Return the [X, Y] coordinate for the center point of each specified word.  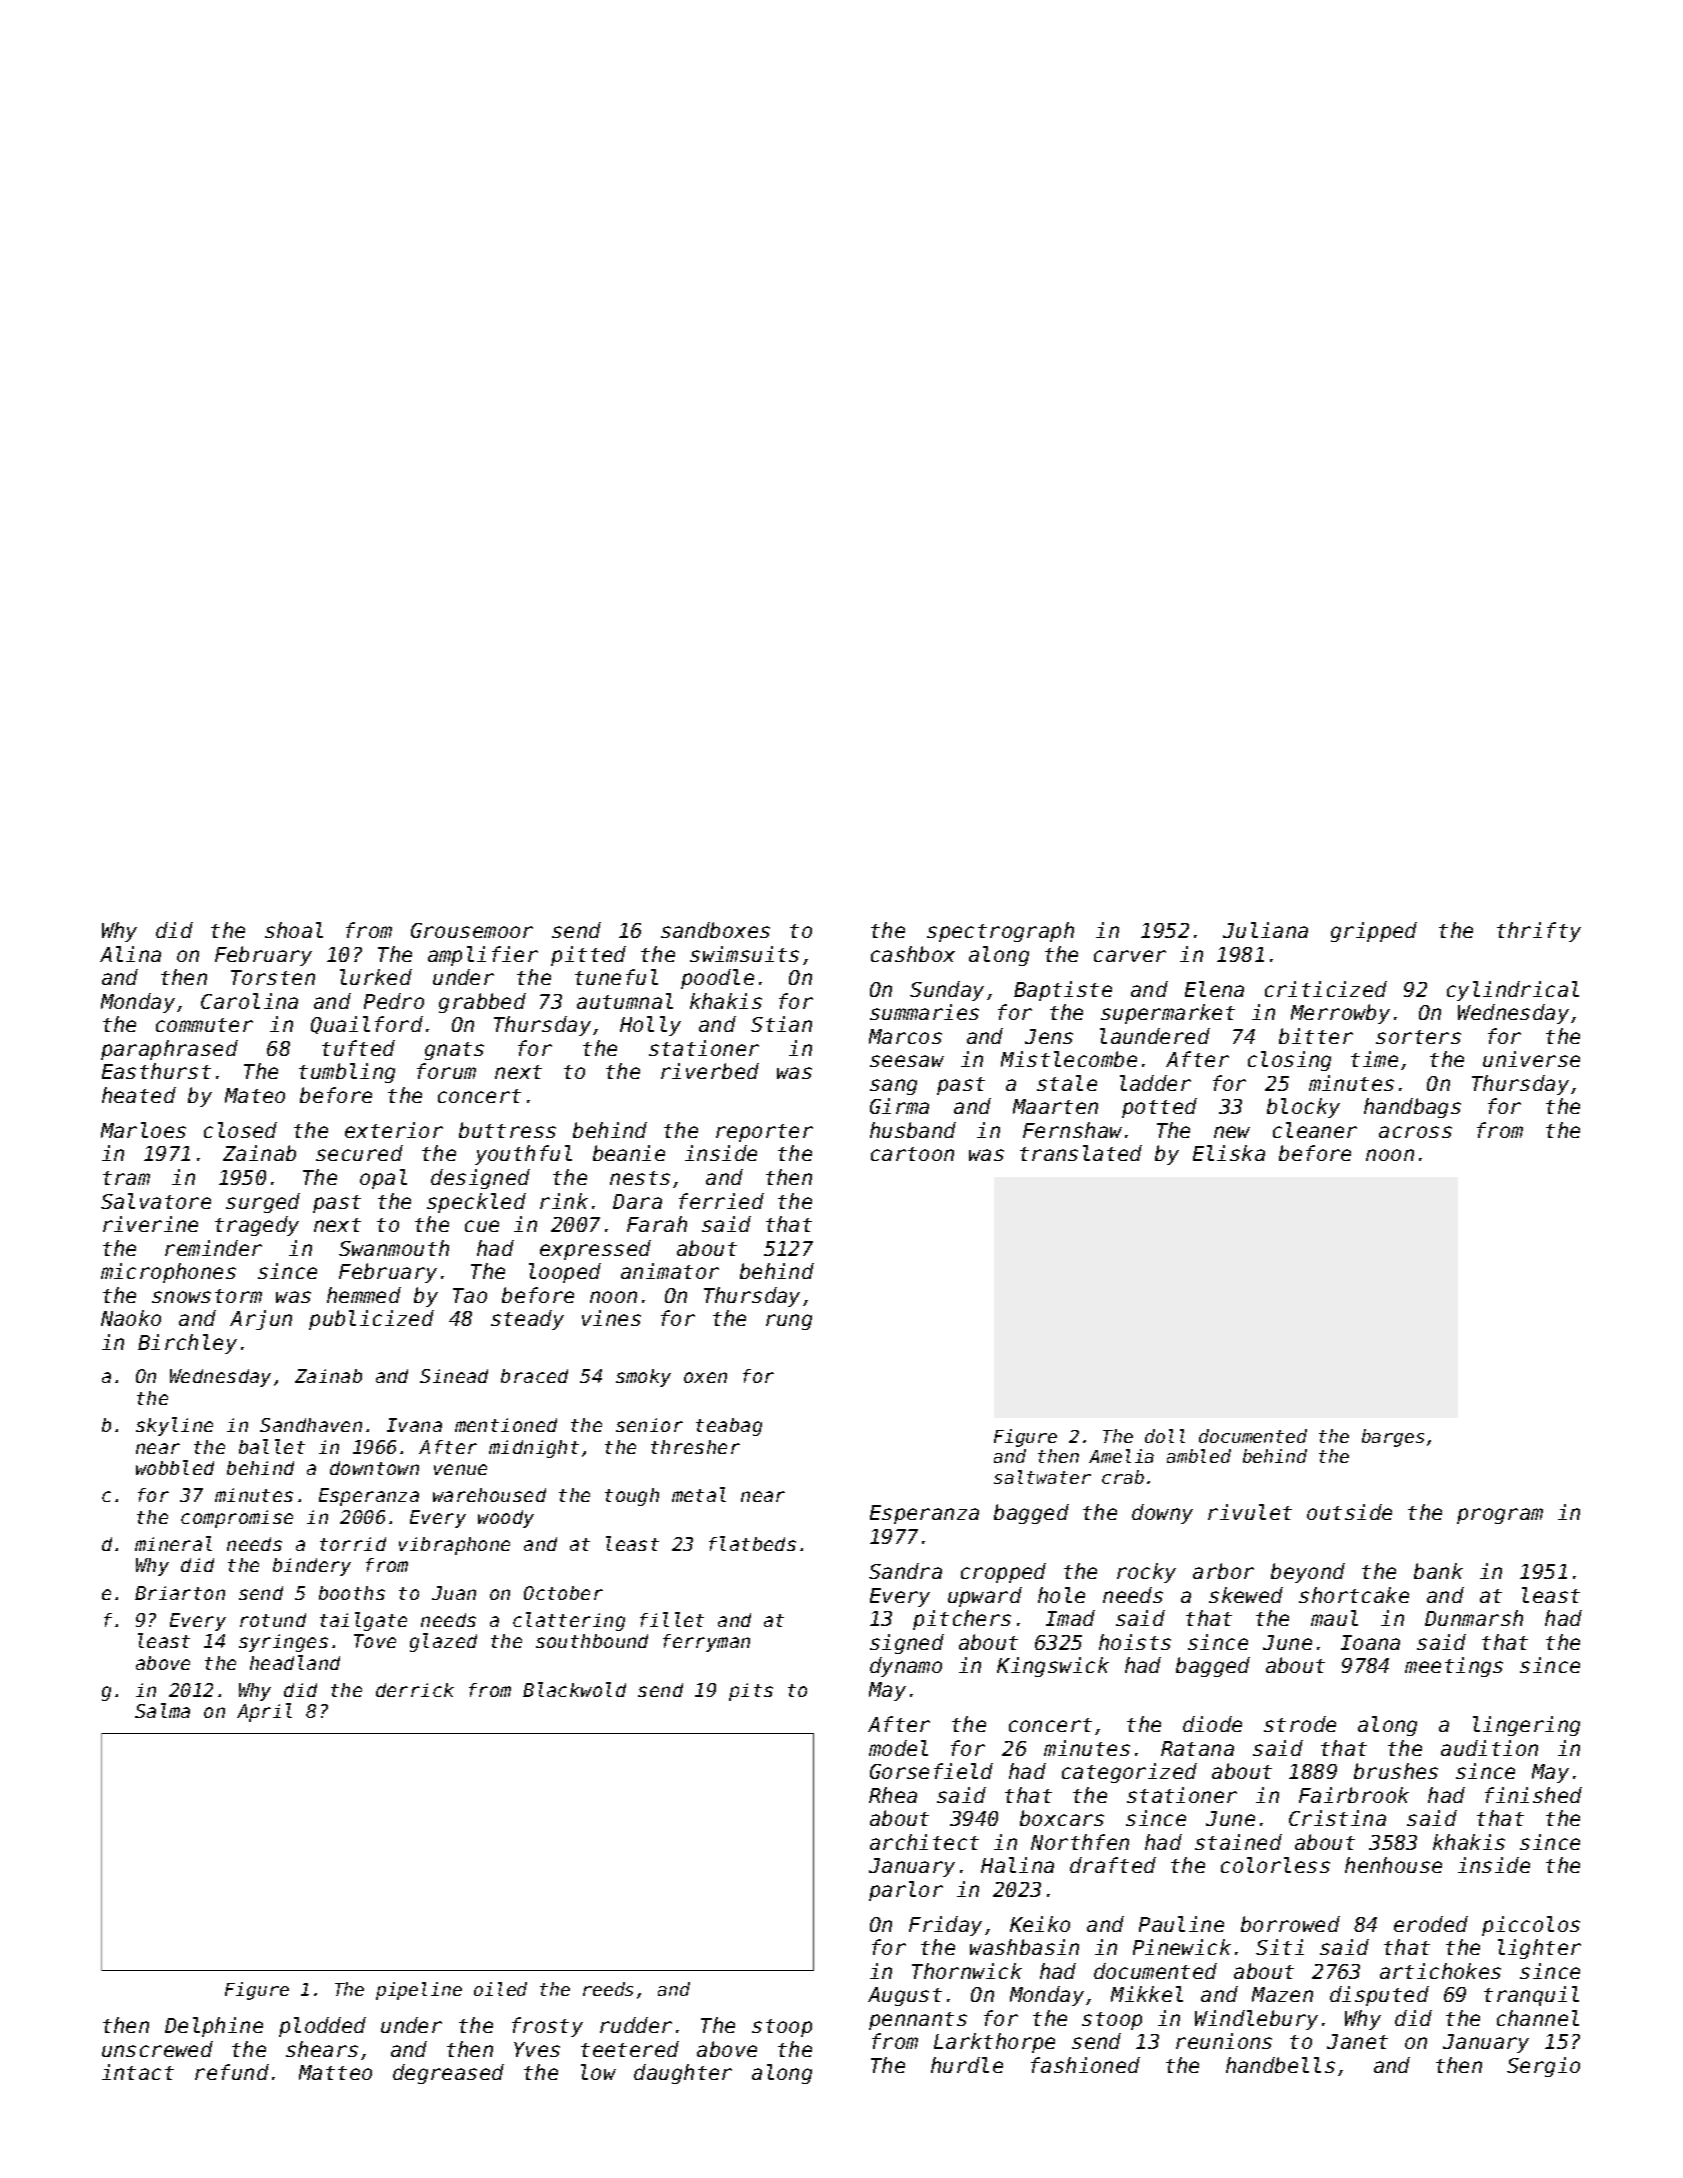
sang [893, 1087]
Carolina [249, 1001]
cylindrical [1513, 991]
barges [1393, 1438]
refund [232, 2072]
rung [789, 1322]
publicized [371, 1320]
